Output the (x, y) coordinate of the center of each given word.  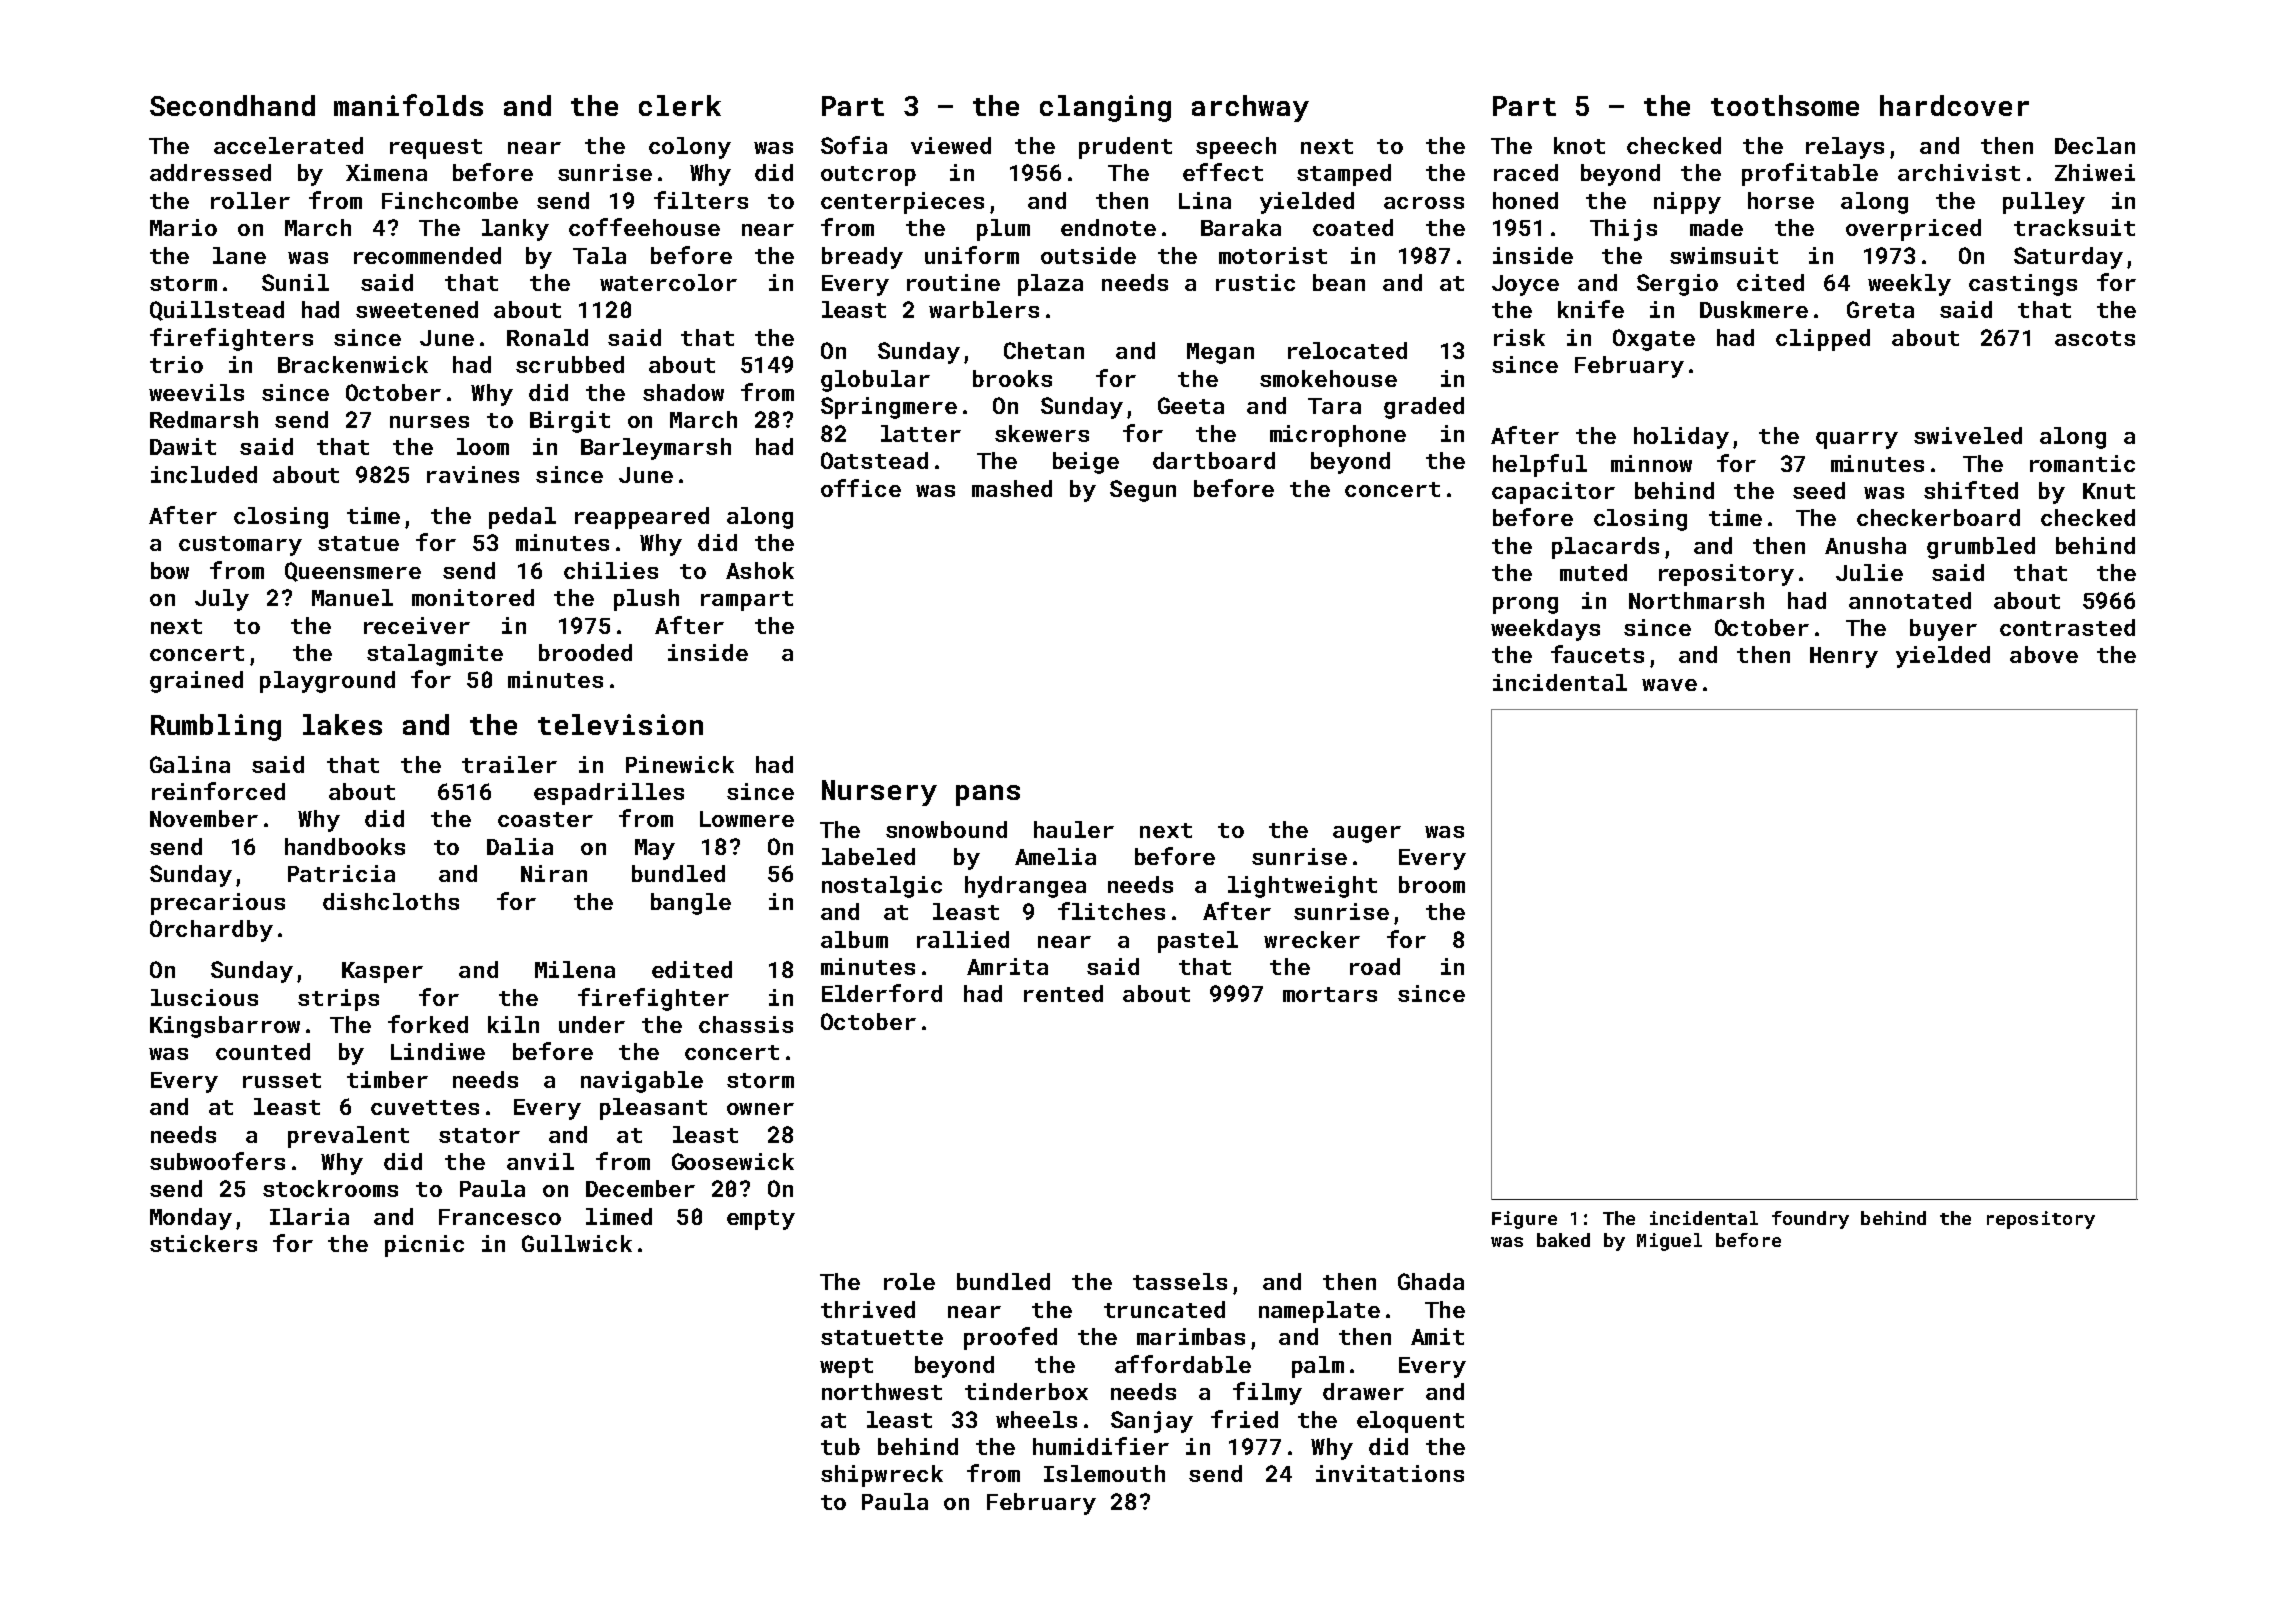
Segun (1143, 491)
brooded (585, 652)
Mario (183, 227)
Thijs (1623, 230)
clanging (1105, 108)
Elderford (882, 993)
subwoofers (217, 1161)
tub (840, 1446)
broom (1432, 884)
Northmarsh (1696, 600)
